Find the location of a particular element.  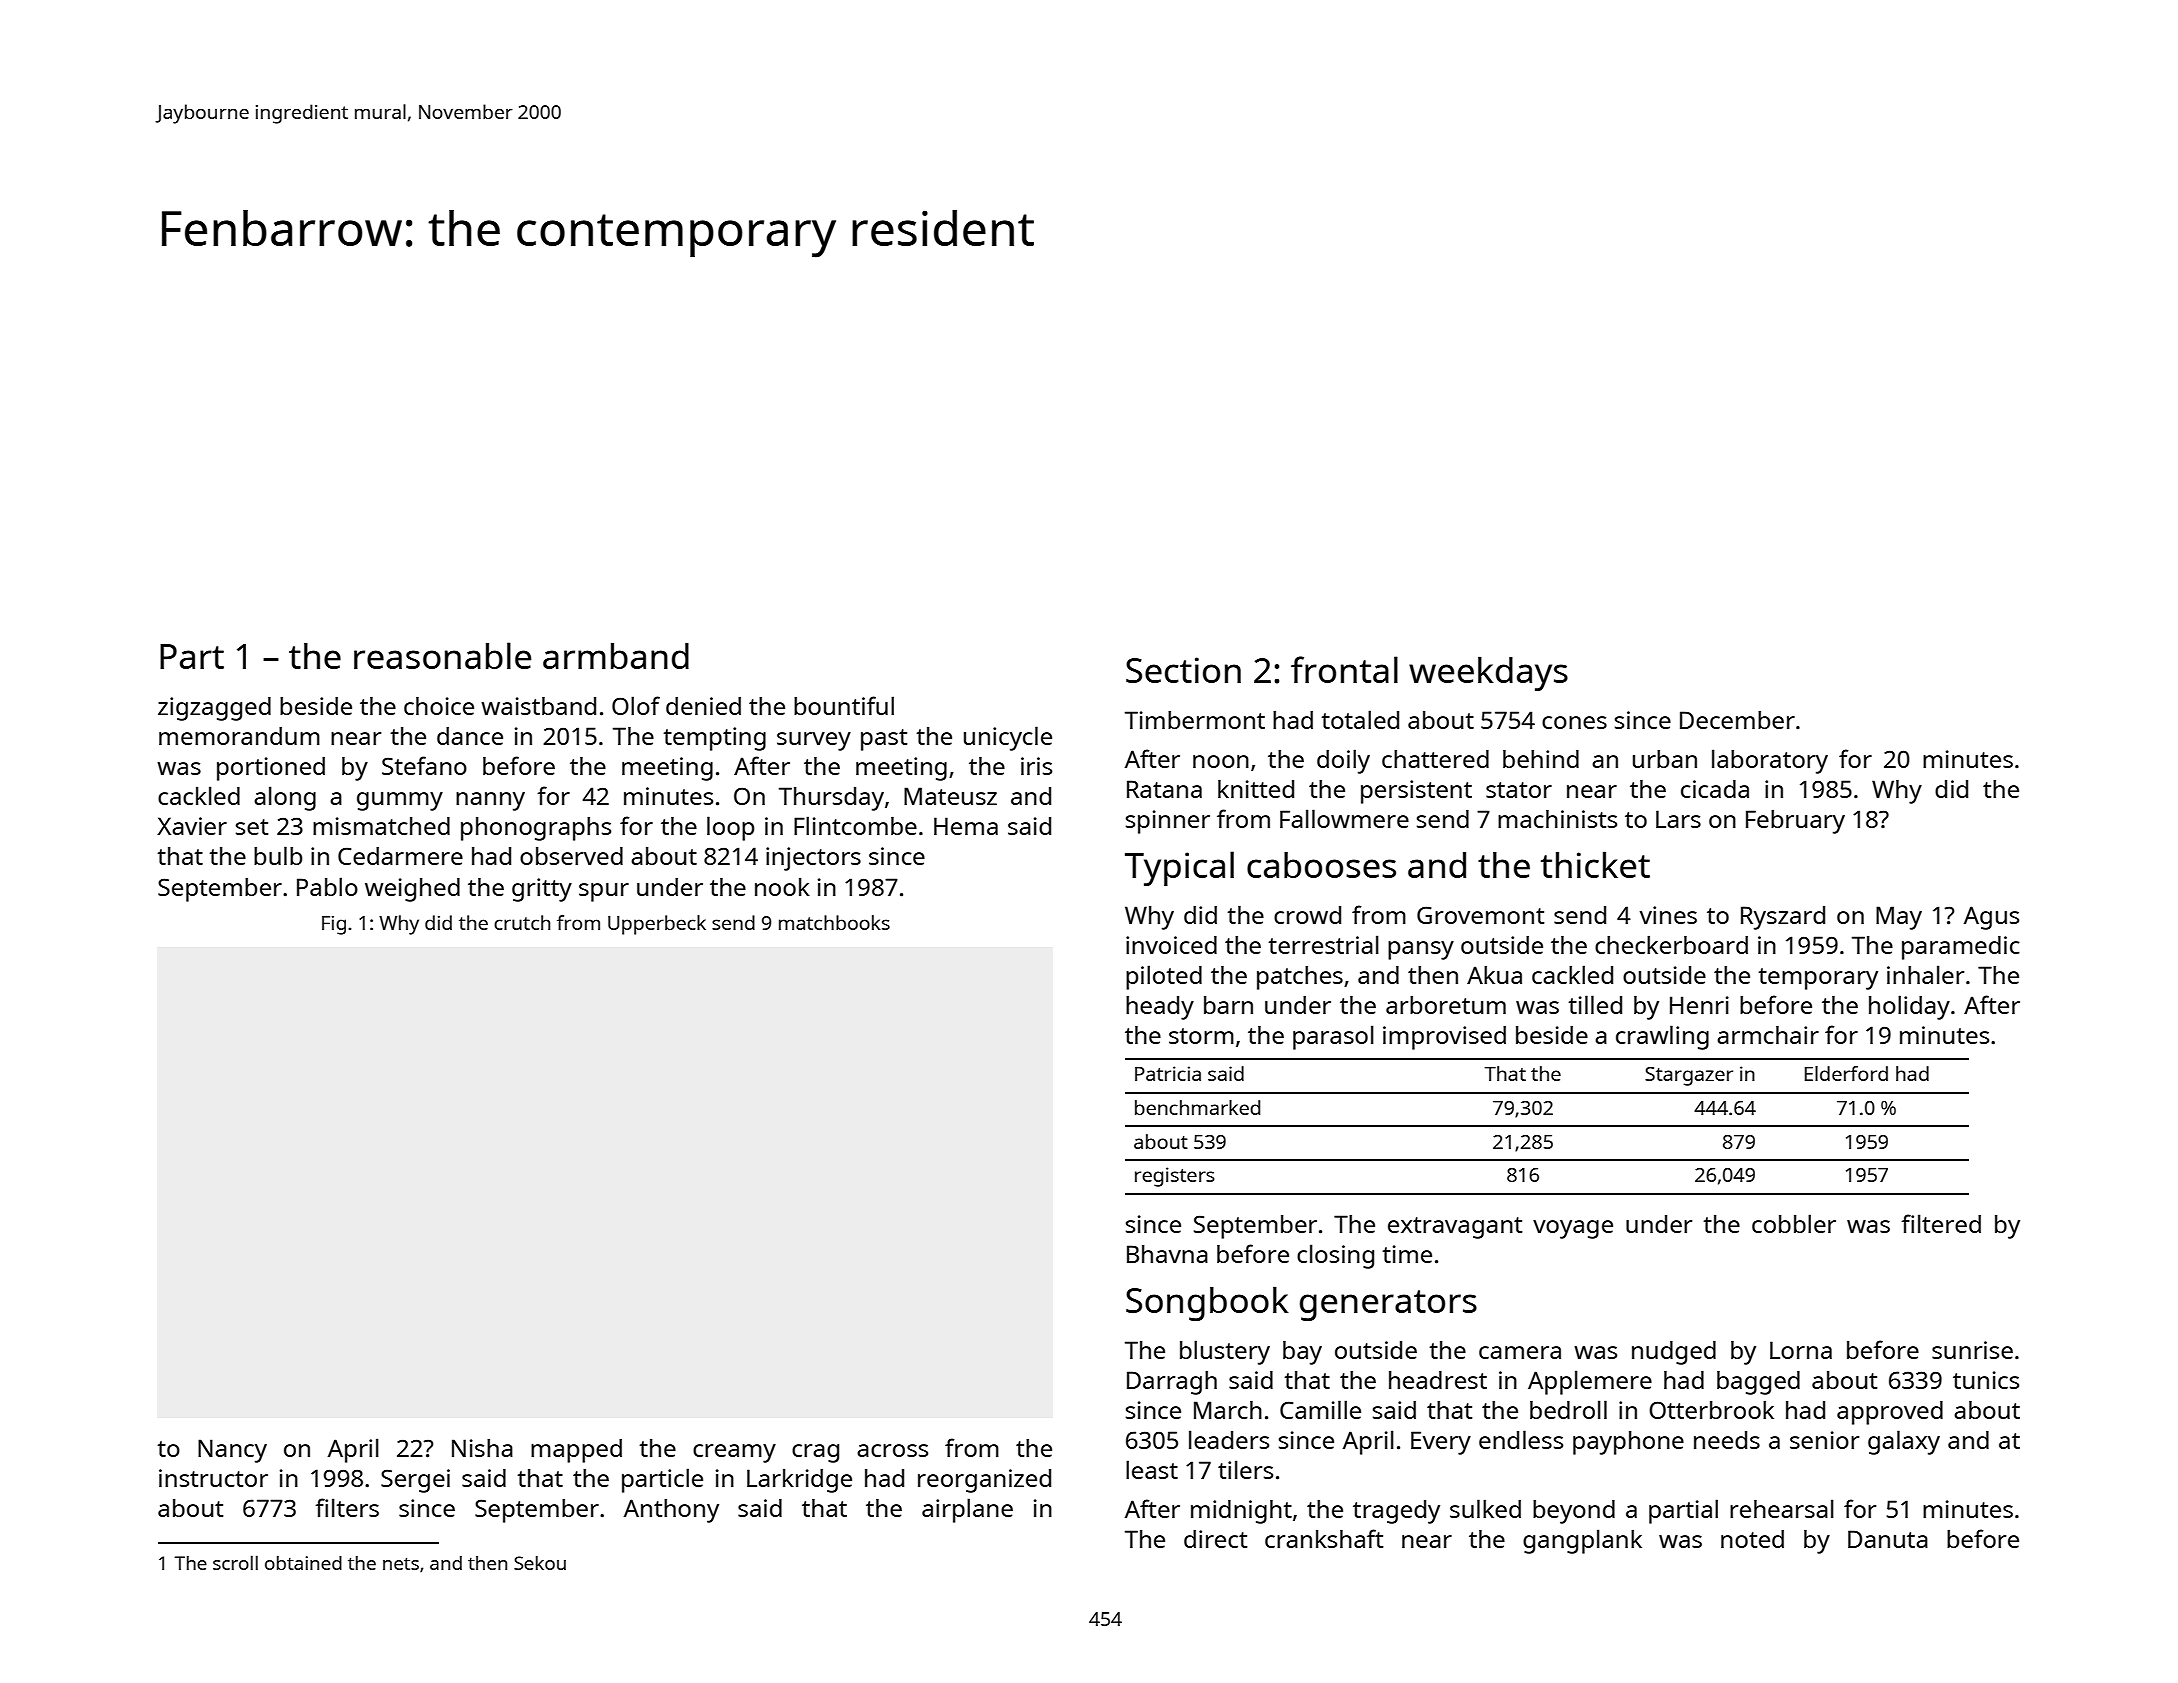

reasonable is located at coordinates (442, 655).
